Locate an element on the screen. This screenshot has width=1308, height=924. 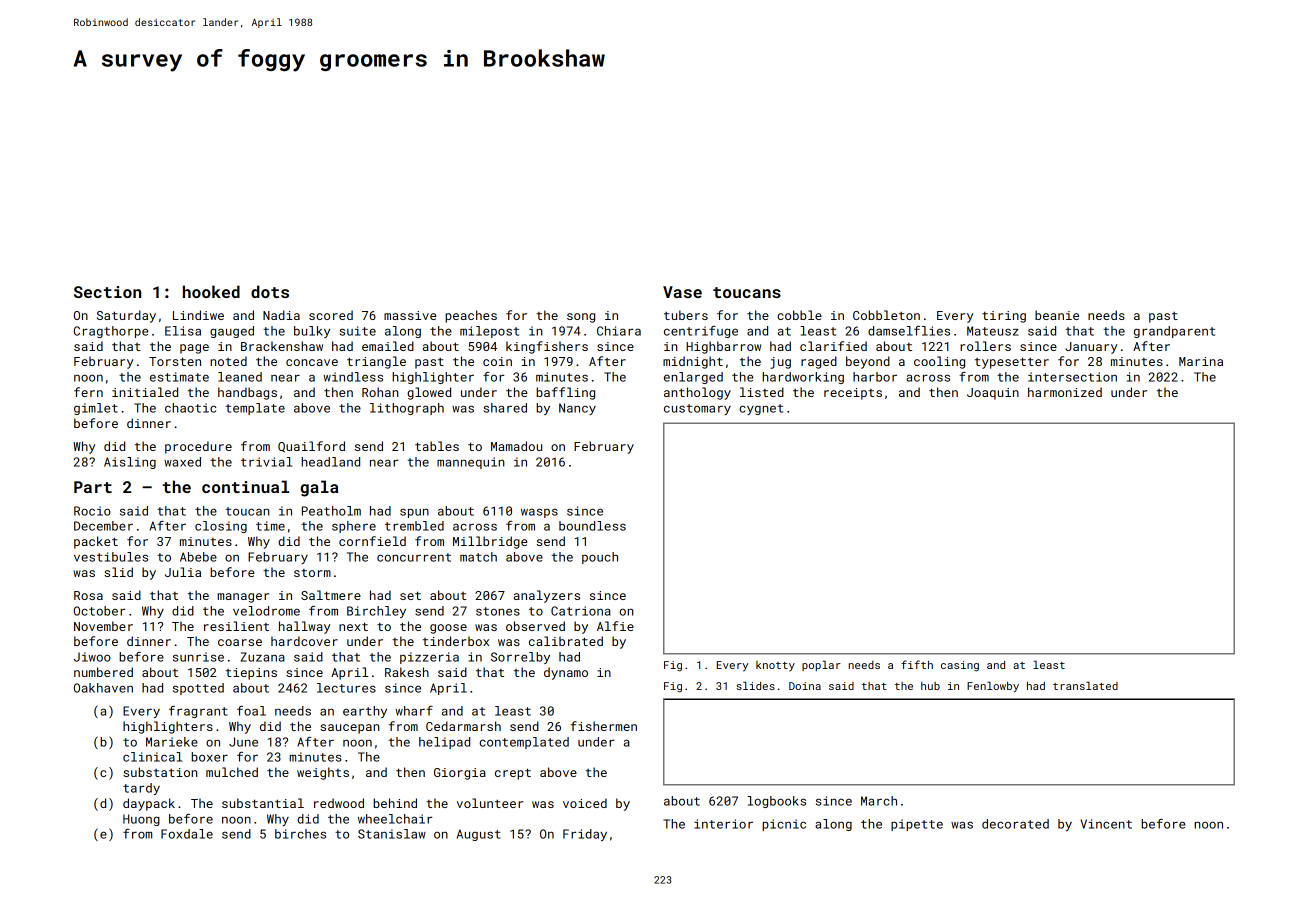
storm is located at coordinates (312, 573).
